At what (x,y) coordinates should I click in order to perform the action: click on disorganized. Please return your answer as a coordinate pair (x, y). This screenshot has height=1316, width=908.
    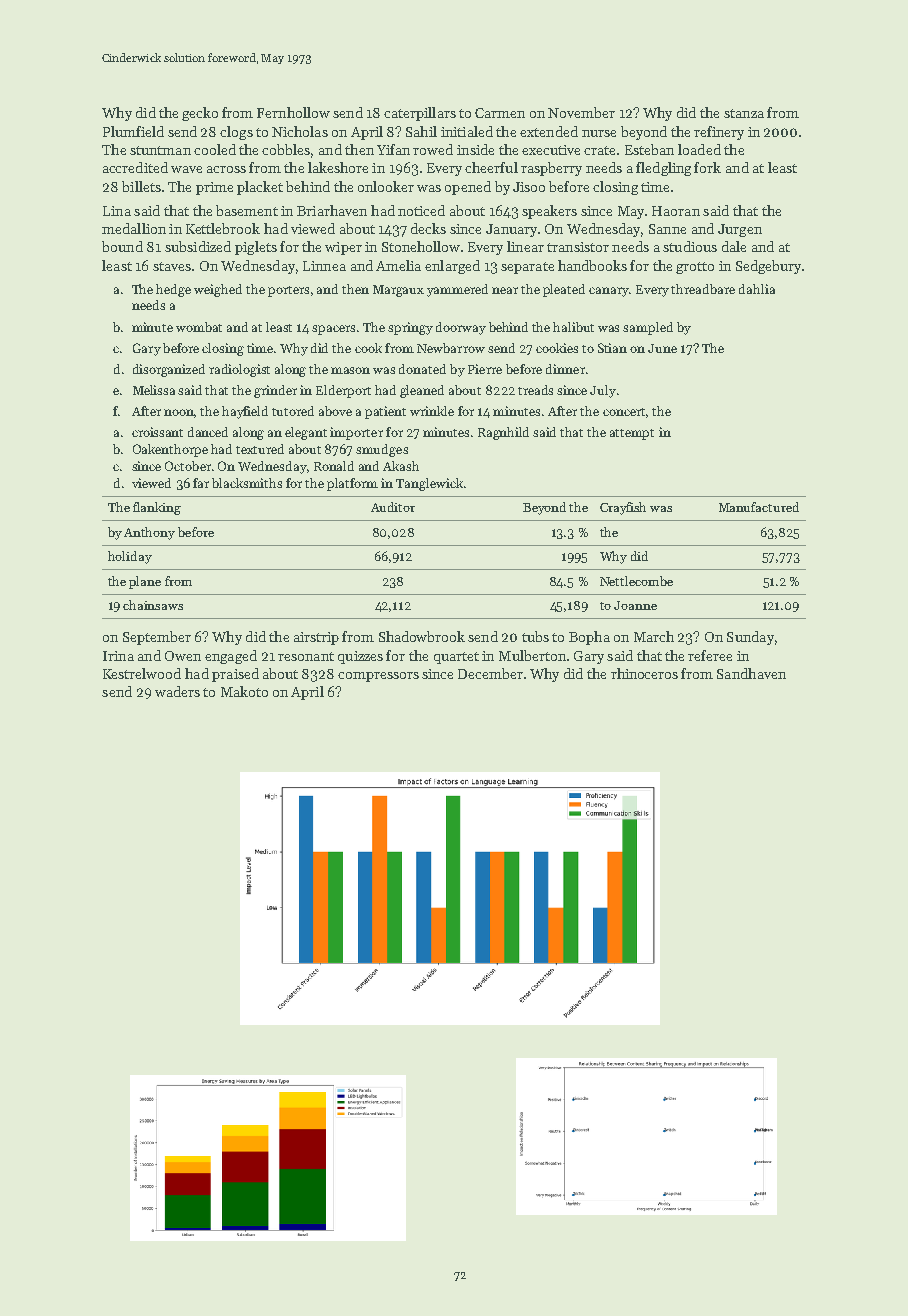
    Looking at the image, I should click on (169, 370).
